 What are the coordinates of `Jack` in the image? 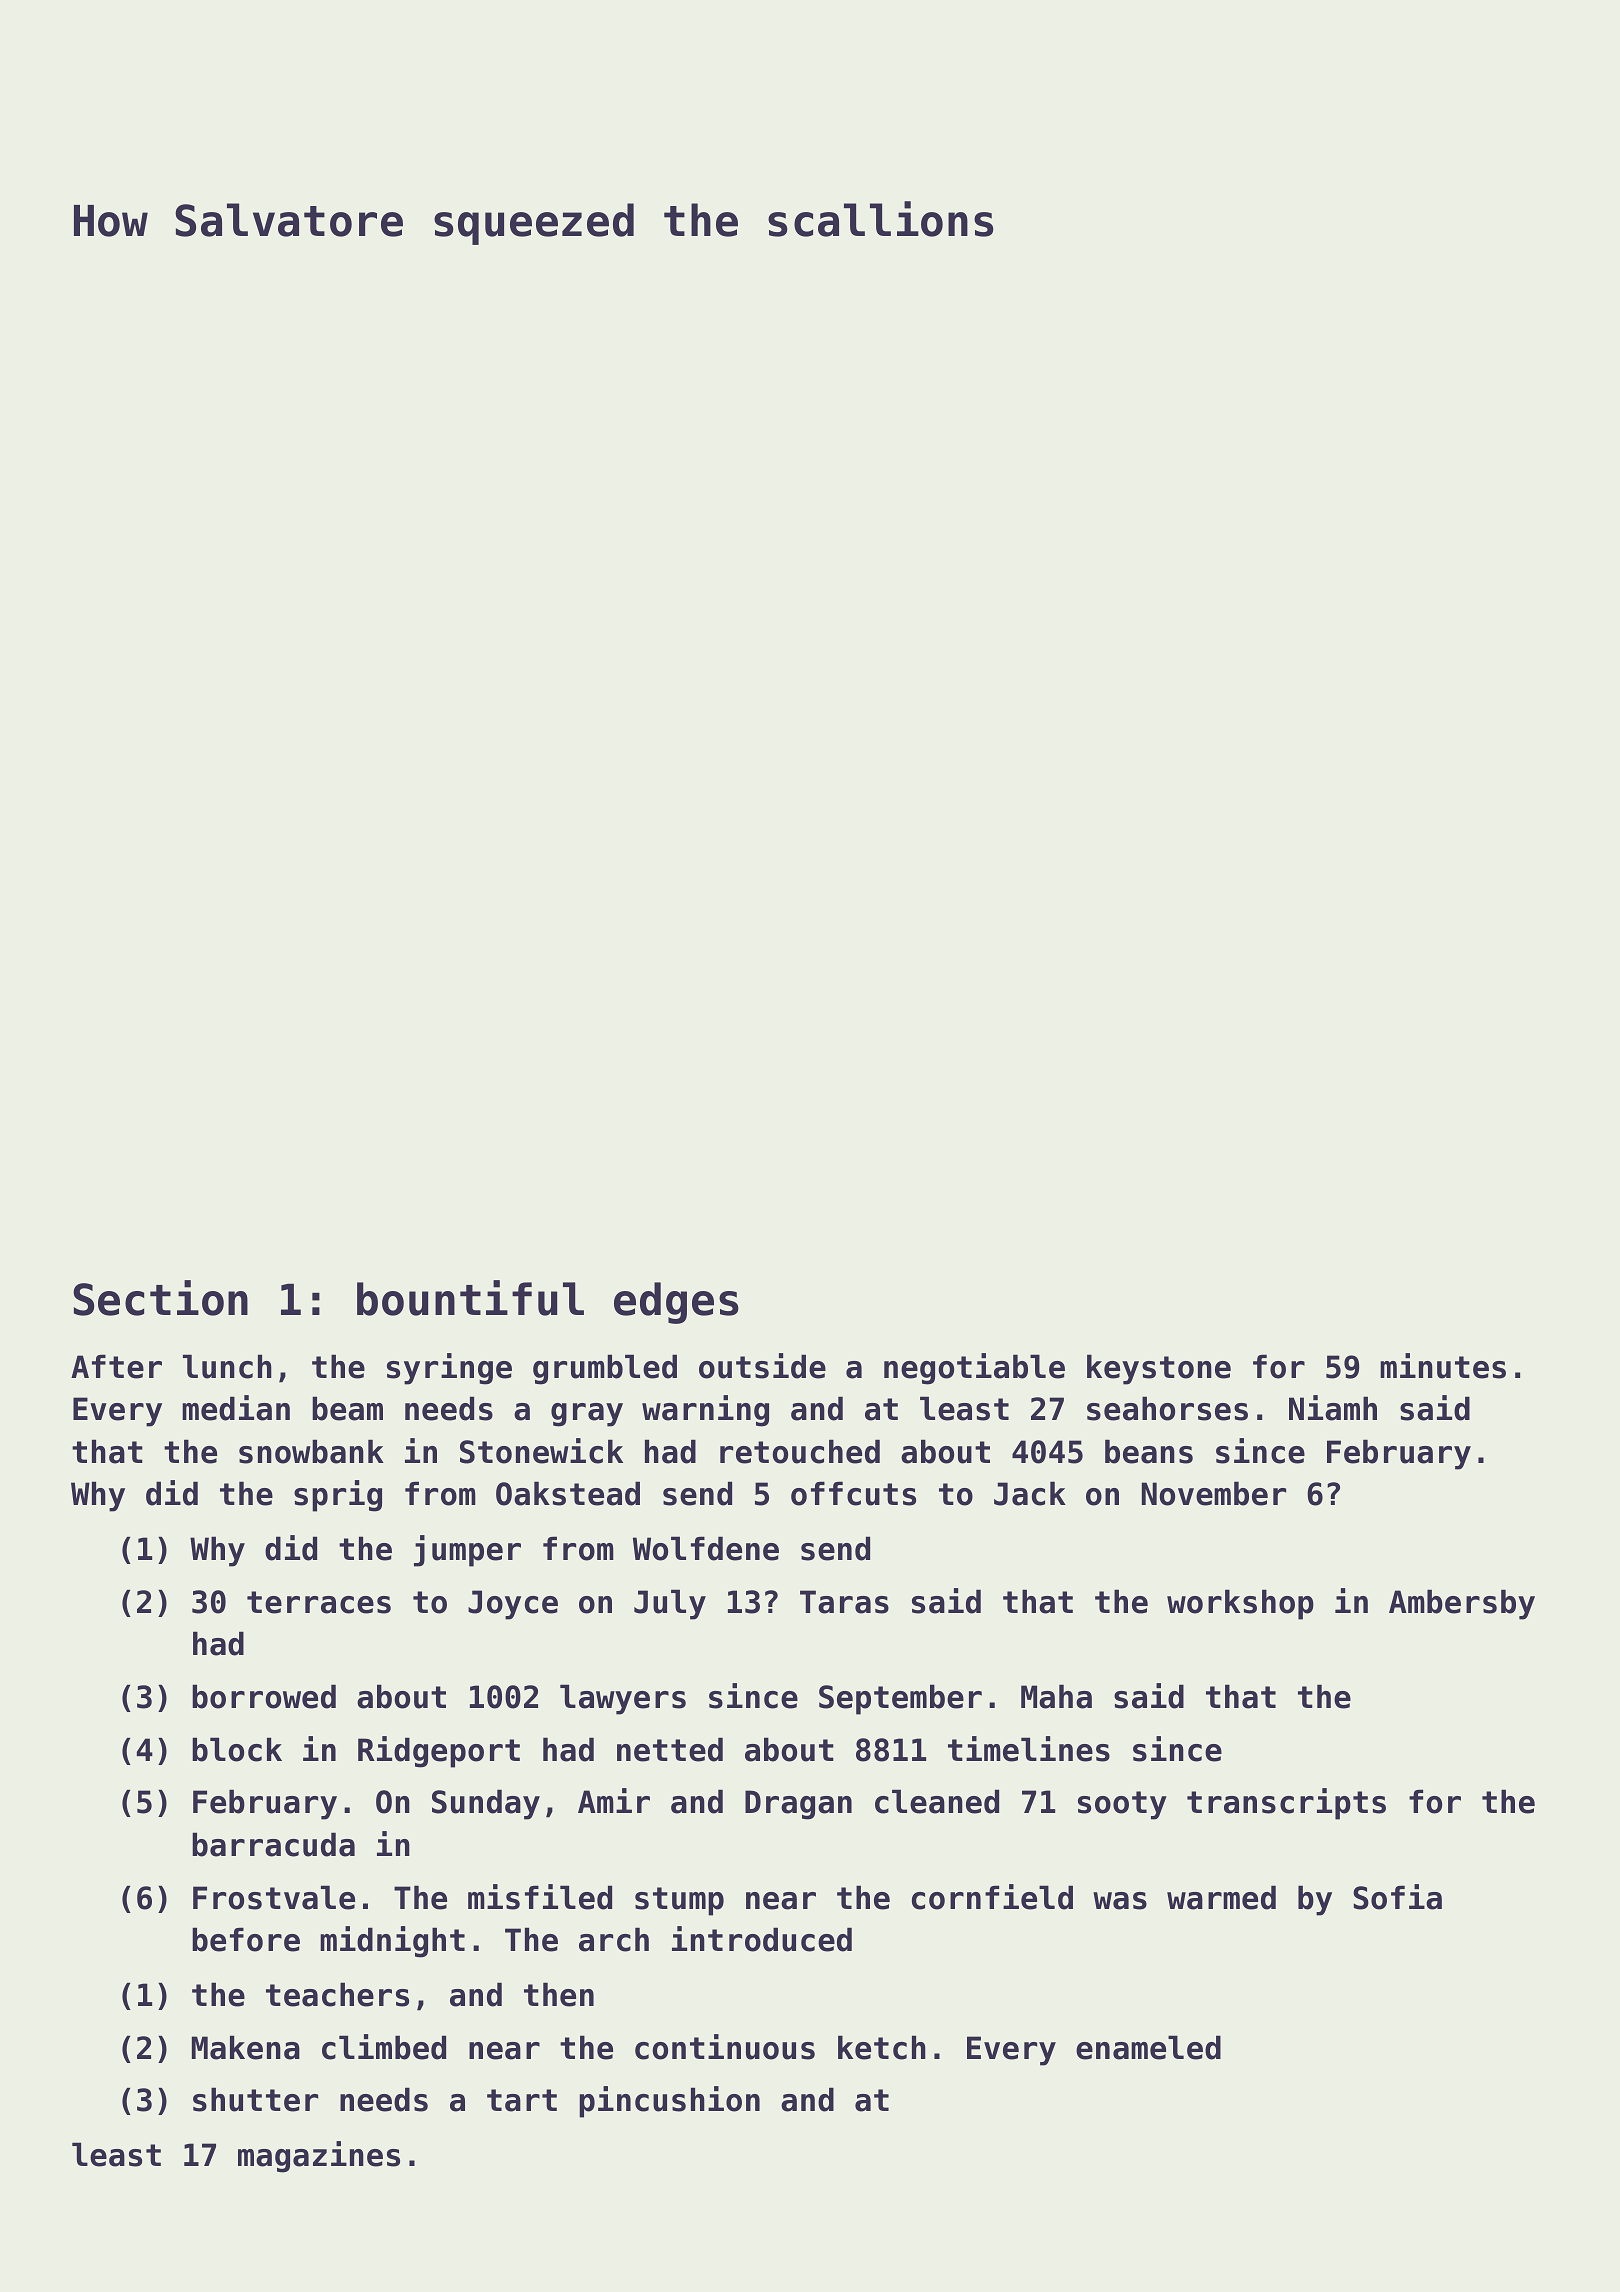 It's located at (1030, 1493).
